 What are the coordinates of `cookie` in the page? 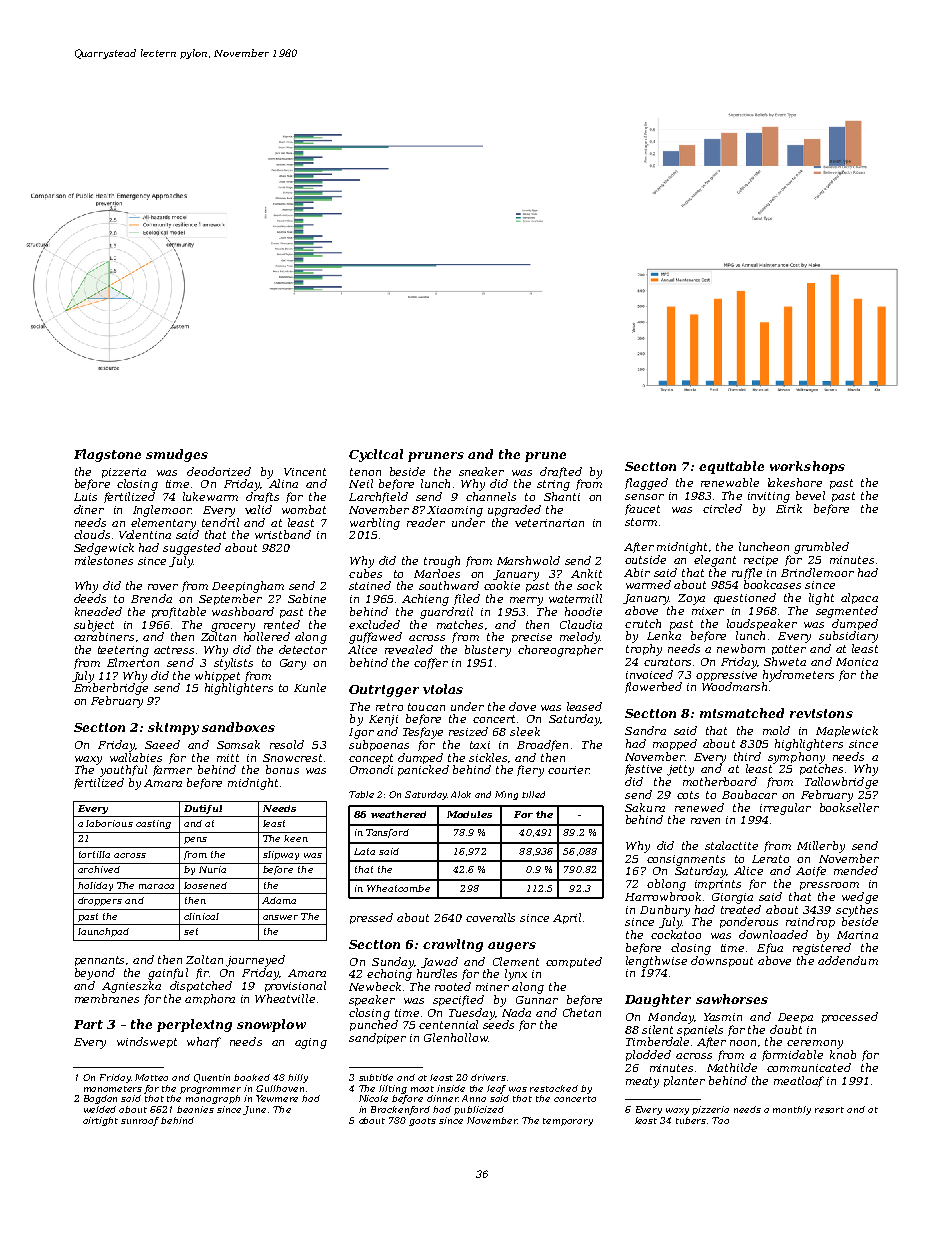 It's located at (502, 585).
